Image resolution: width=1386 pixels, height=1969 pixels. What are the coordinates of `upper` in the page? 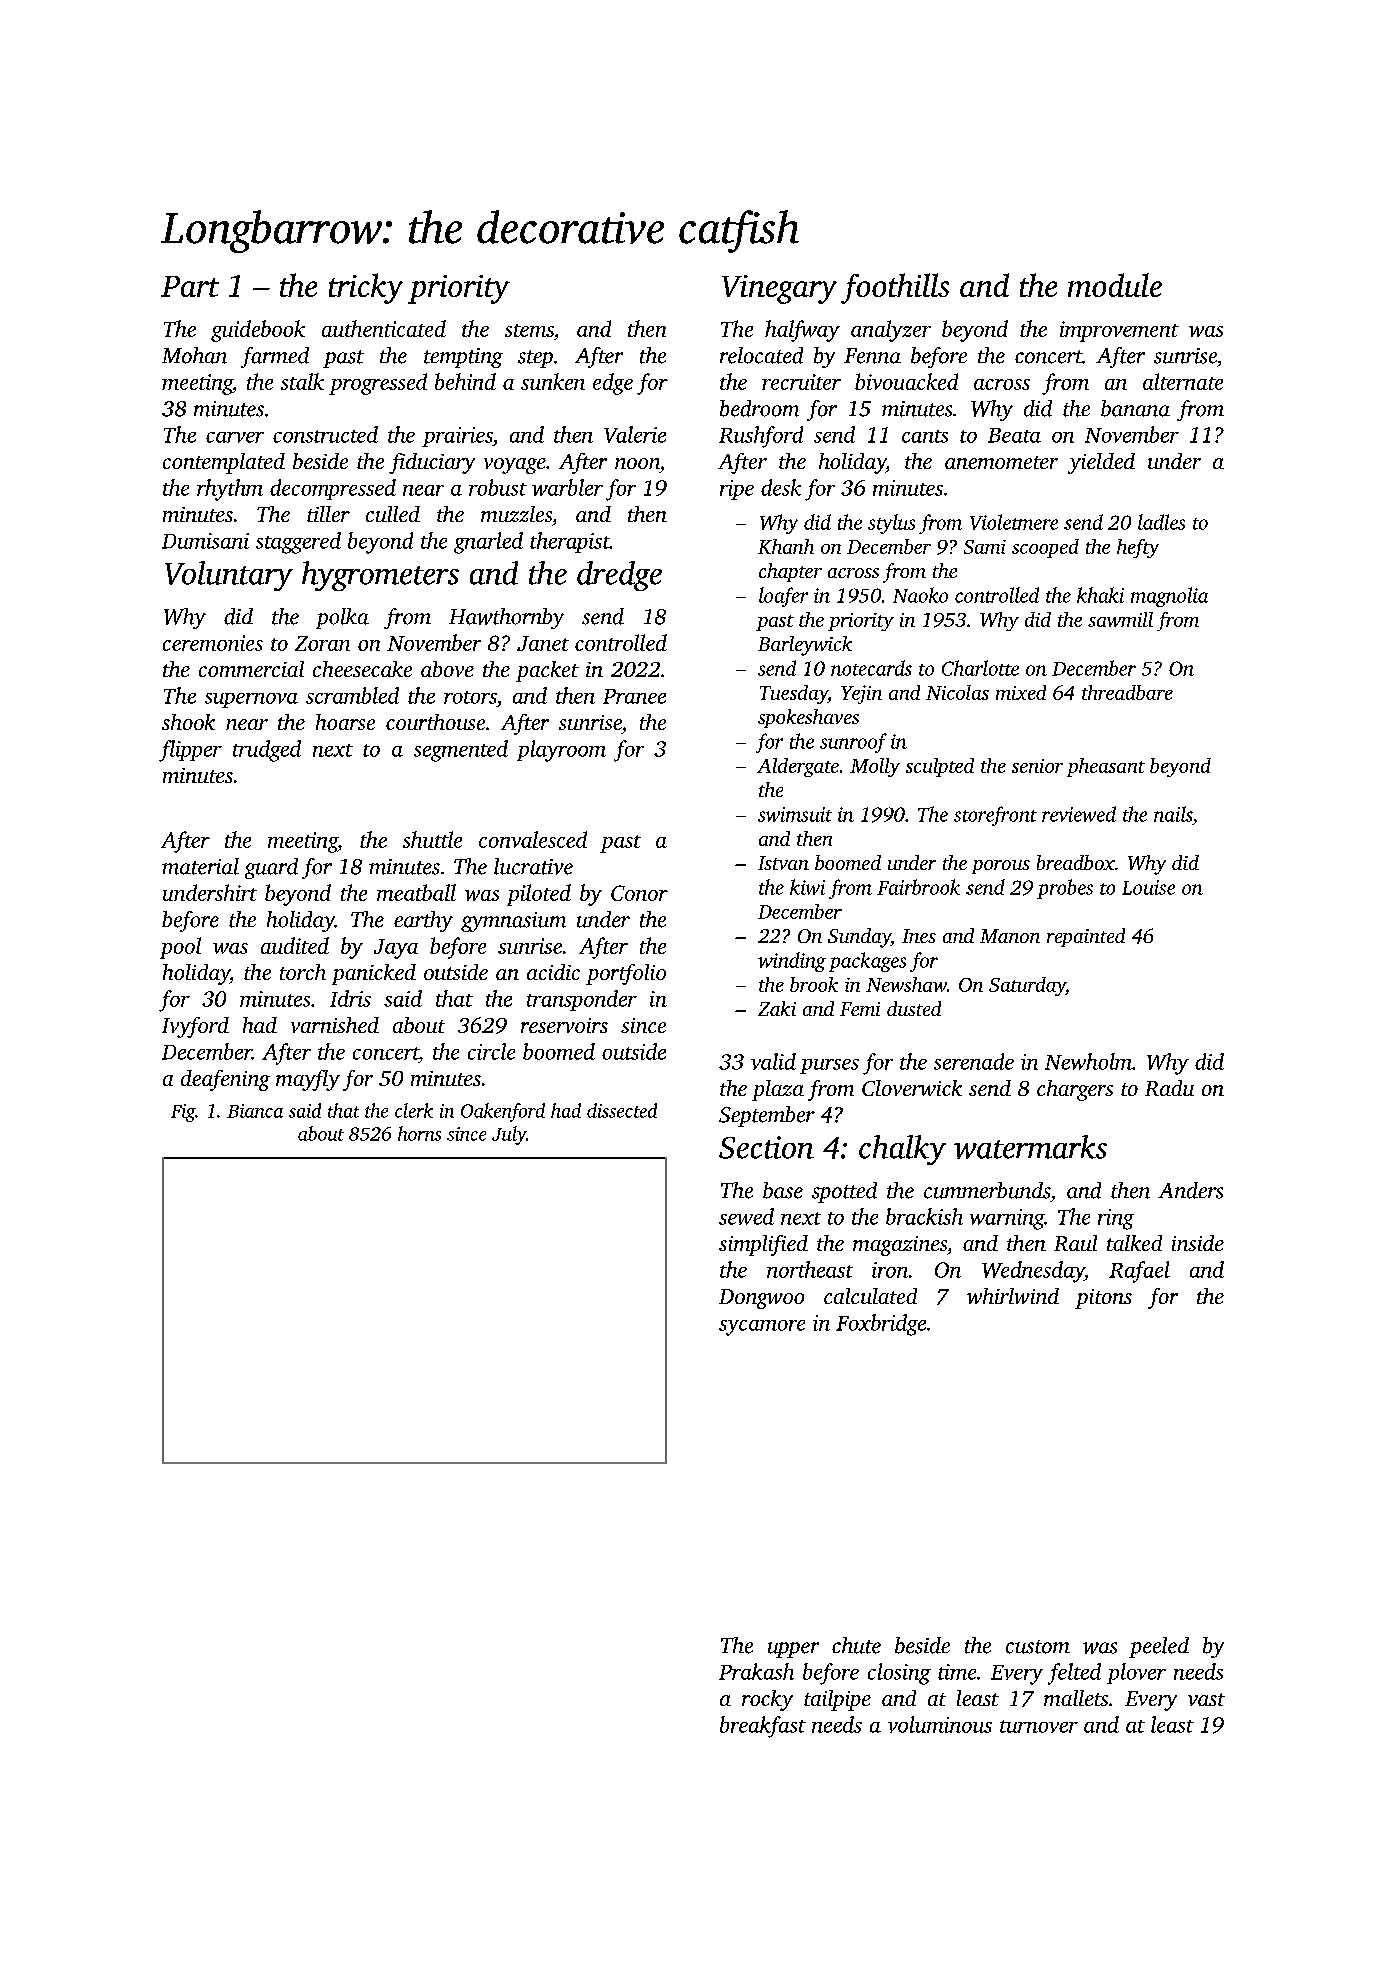 It's located at (793, 1650).
